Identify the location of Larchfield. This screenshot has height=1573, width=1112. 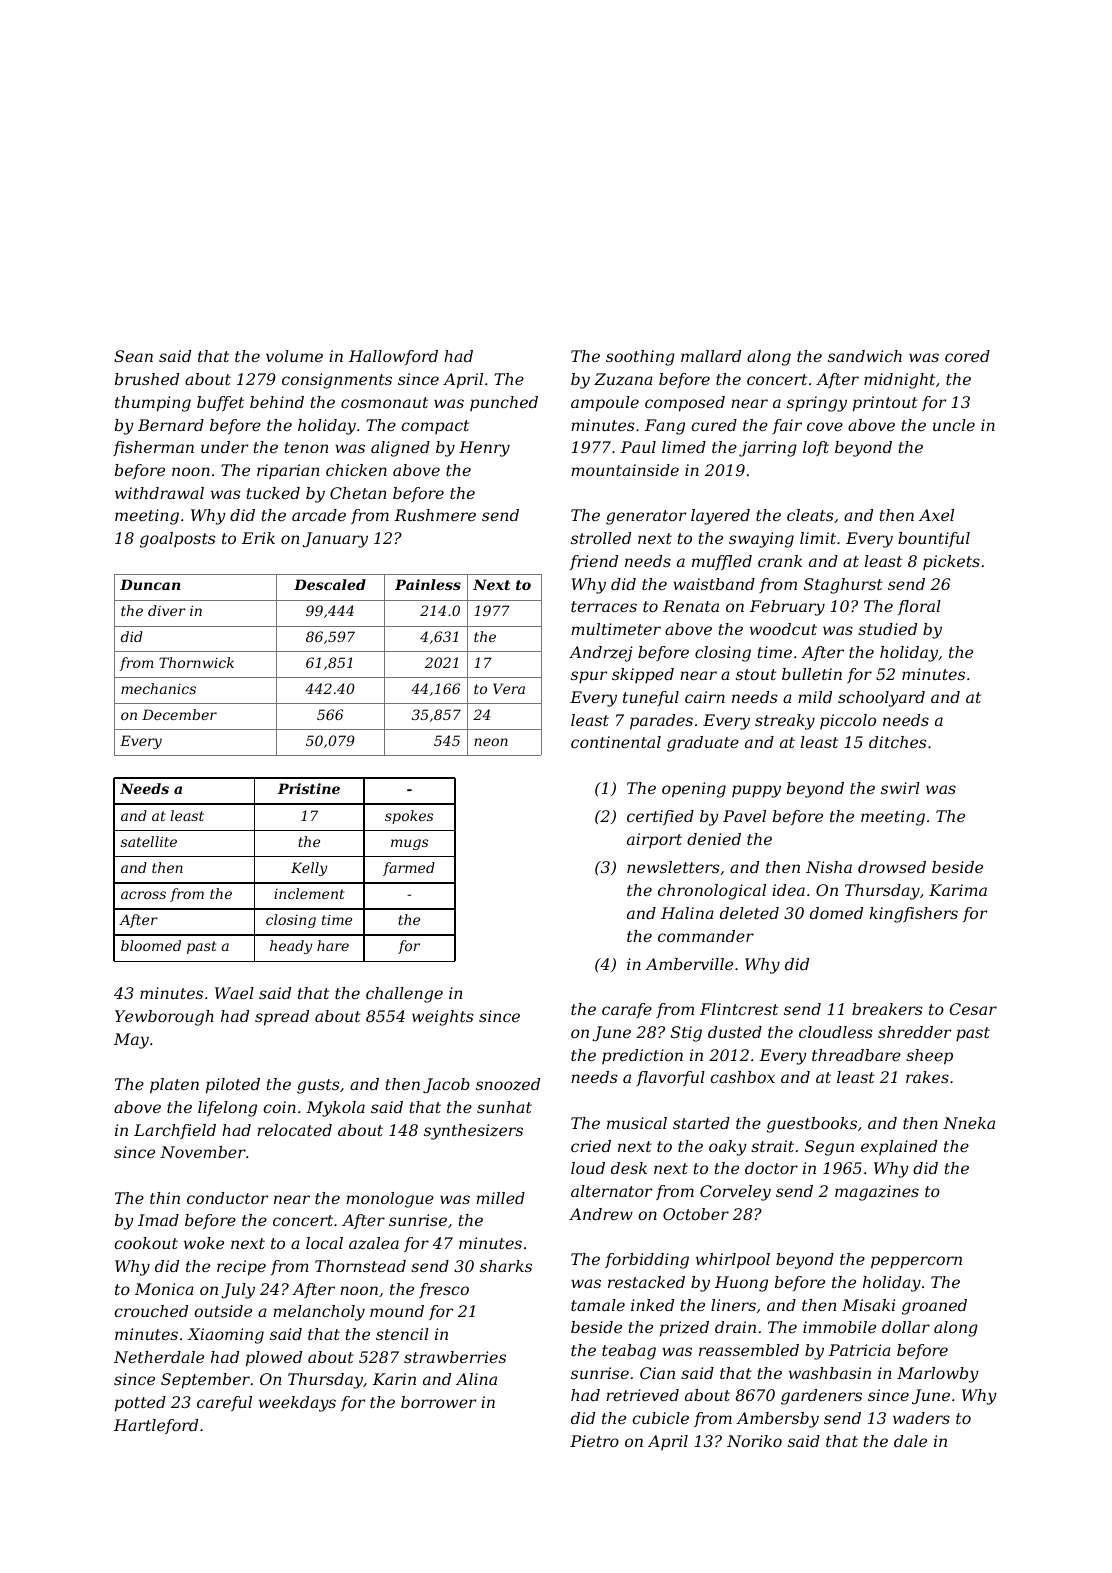
(175, 1131).
